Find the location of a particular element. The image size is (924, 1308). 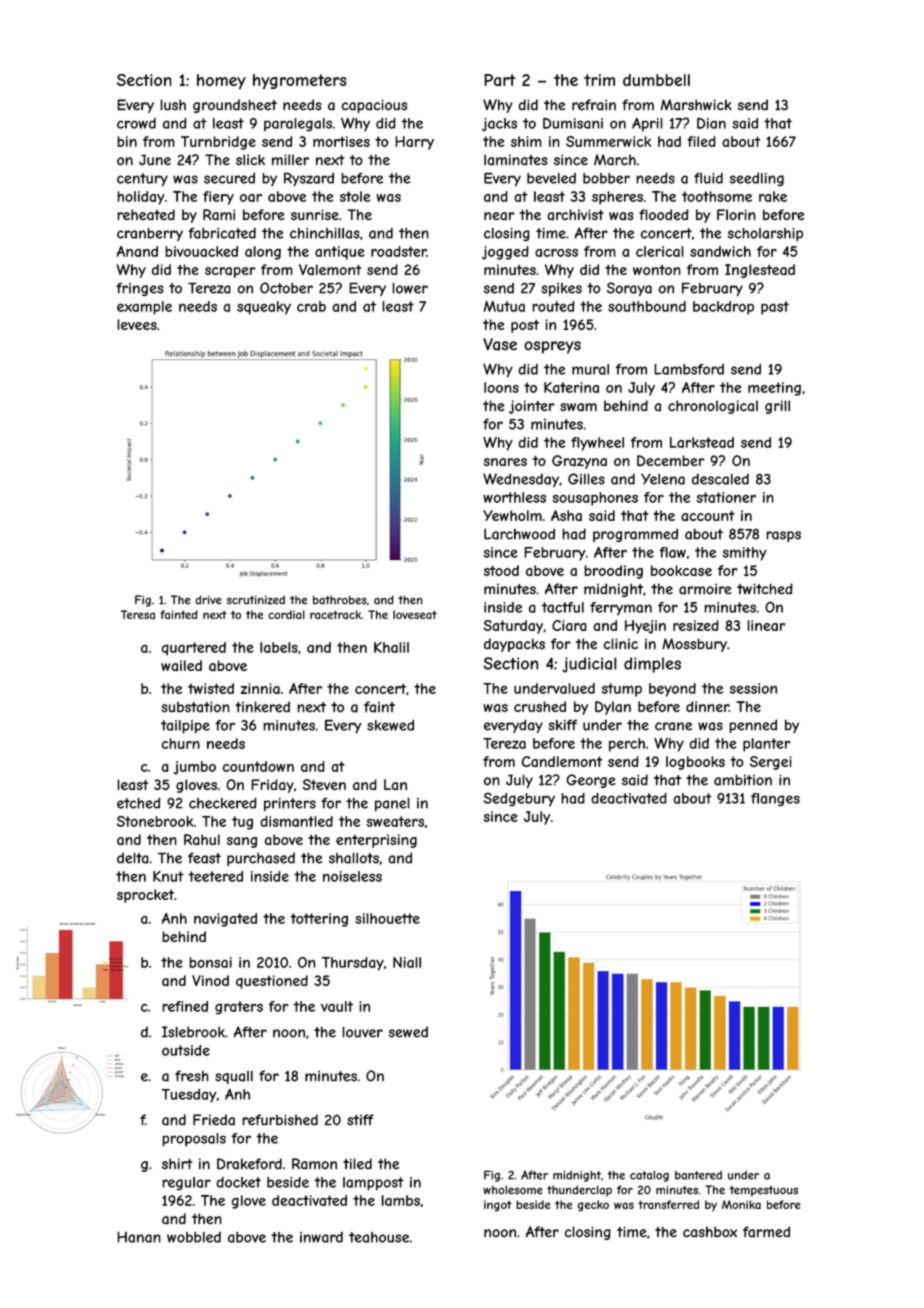

teahouse is located at coordinates (379, 1237).
